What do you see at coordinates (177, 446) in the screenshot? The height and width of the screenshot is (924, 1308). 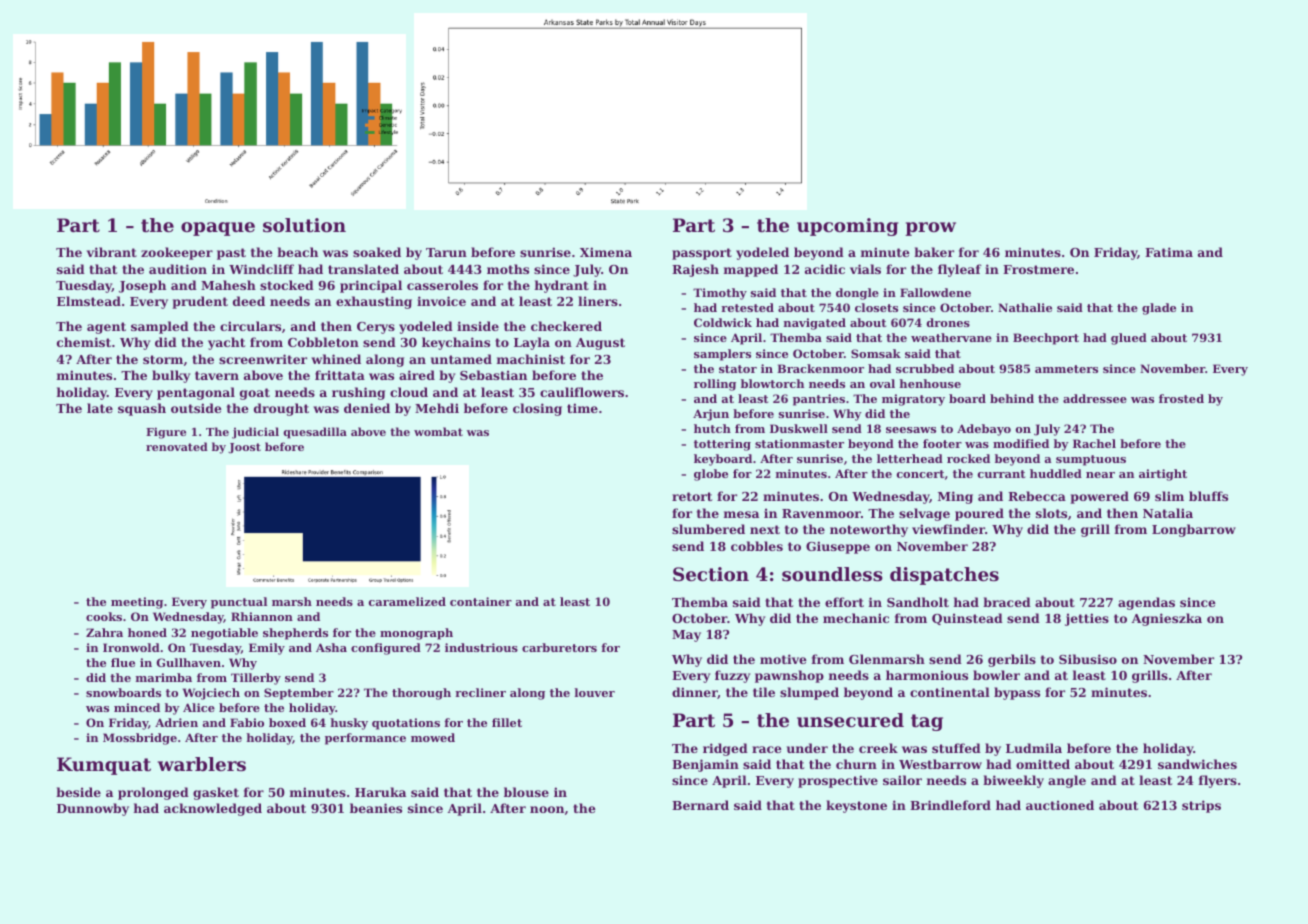 I see `renovated` at bounding box center [177, 446].
